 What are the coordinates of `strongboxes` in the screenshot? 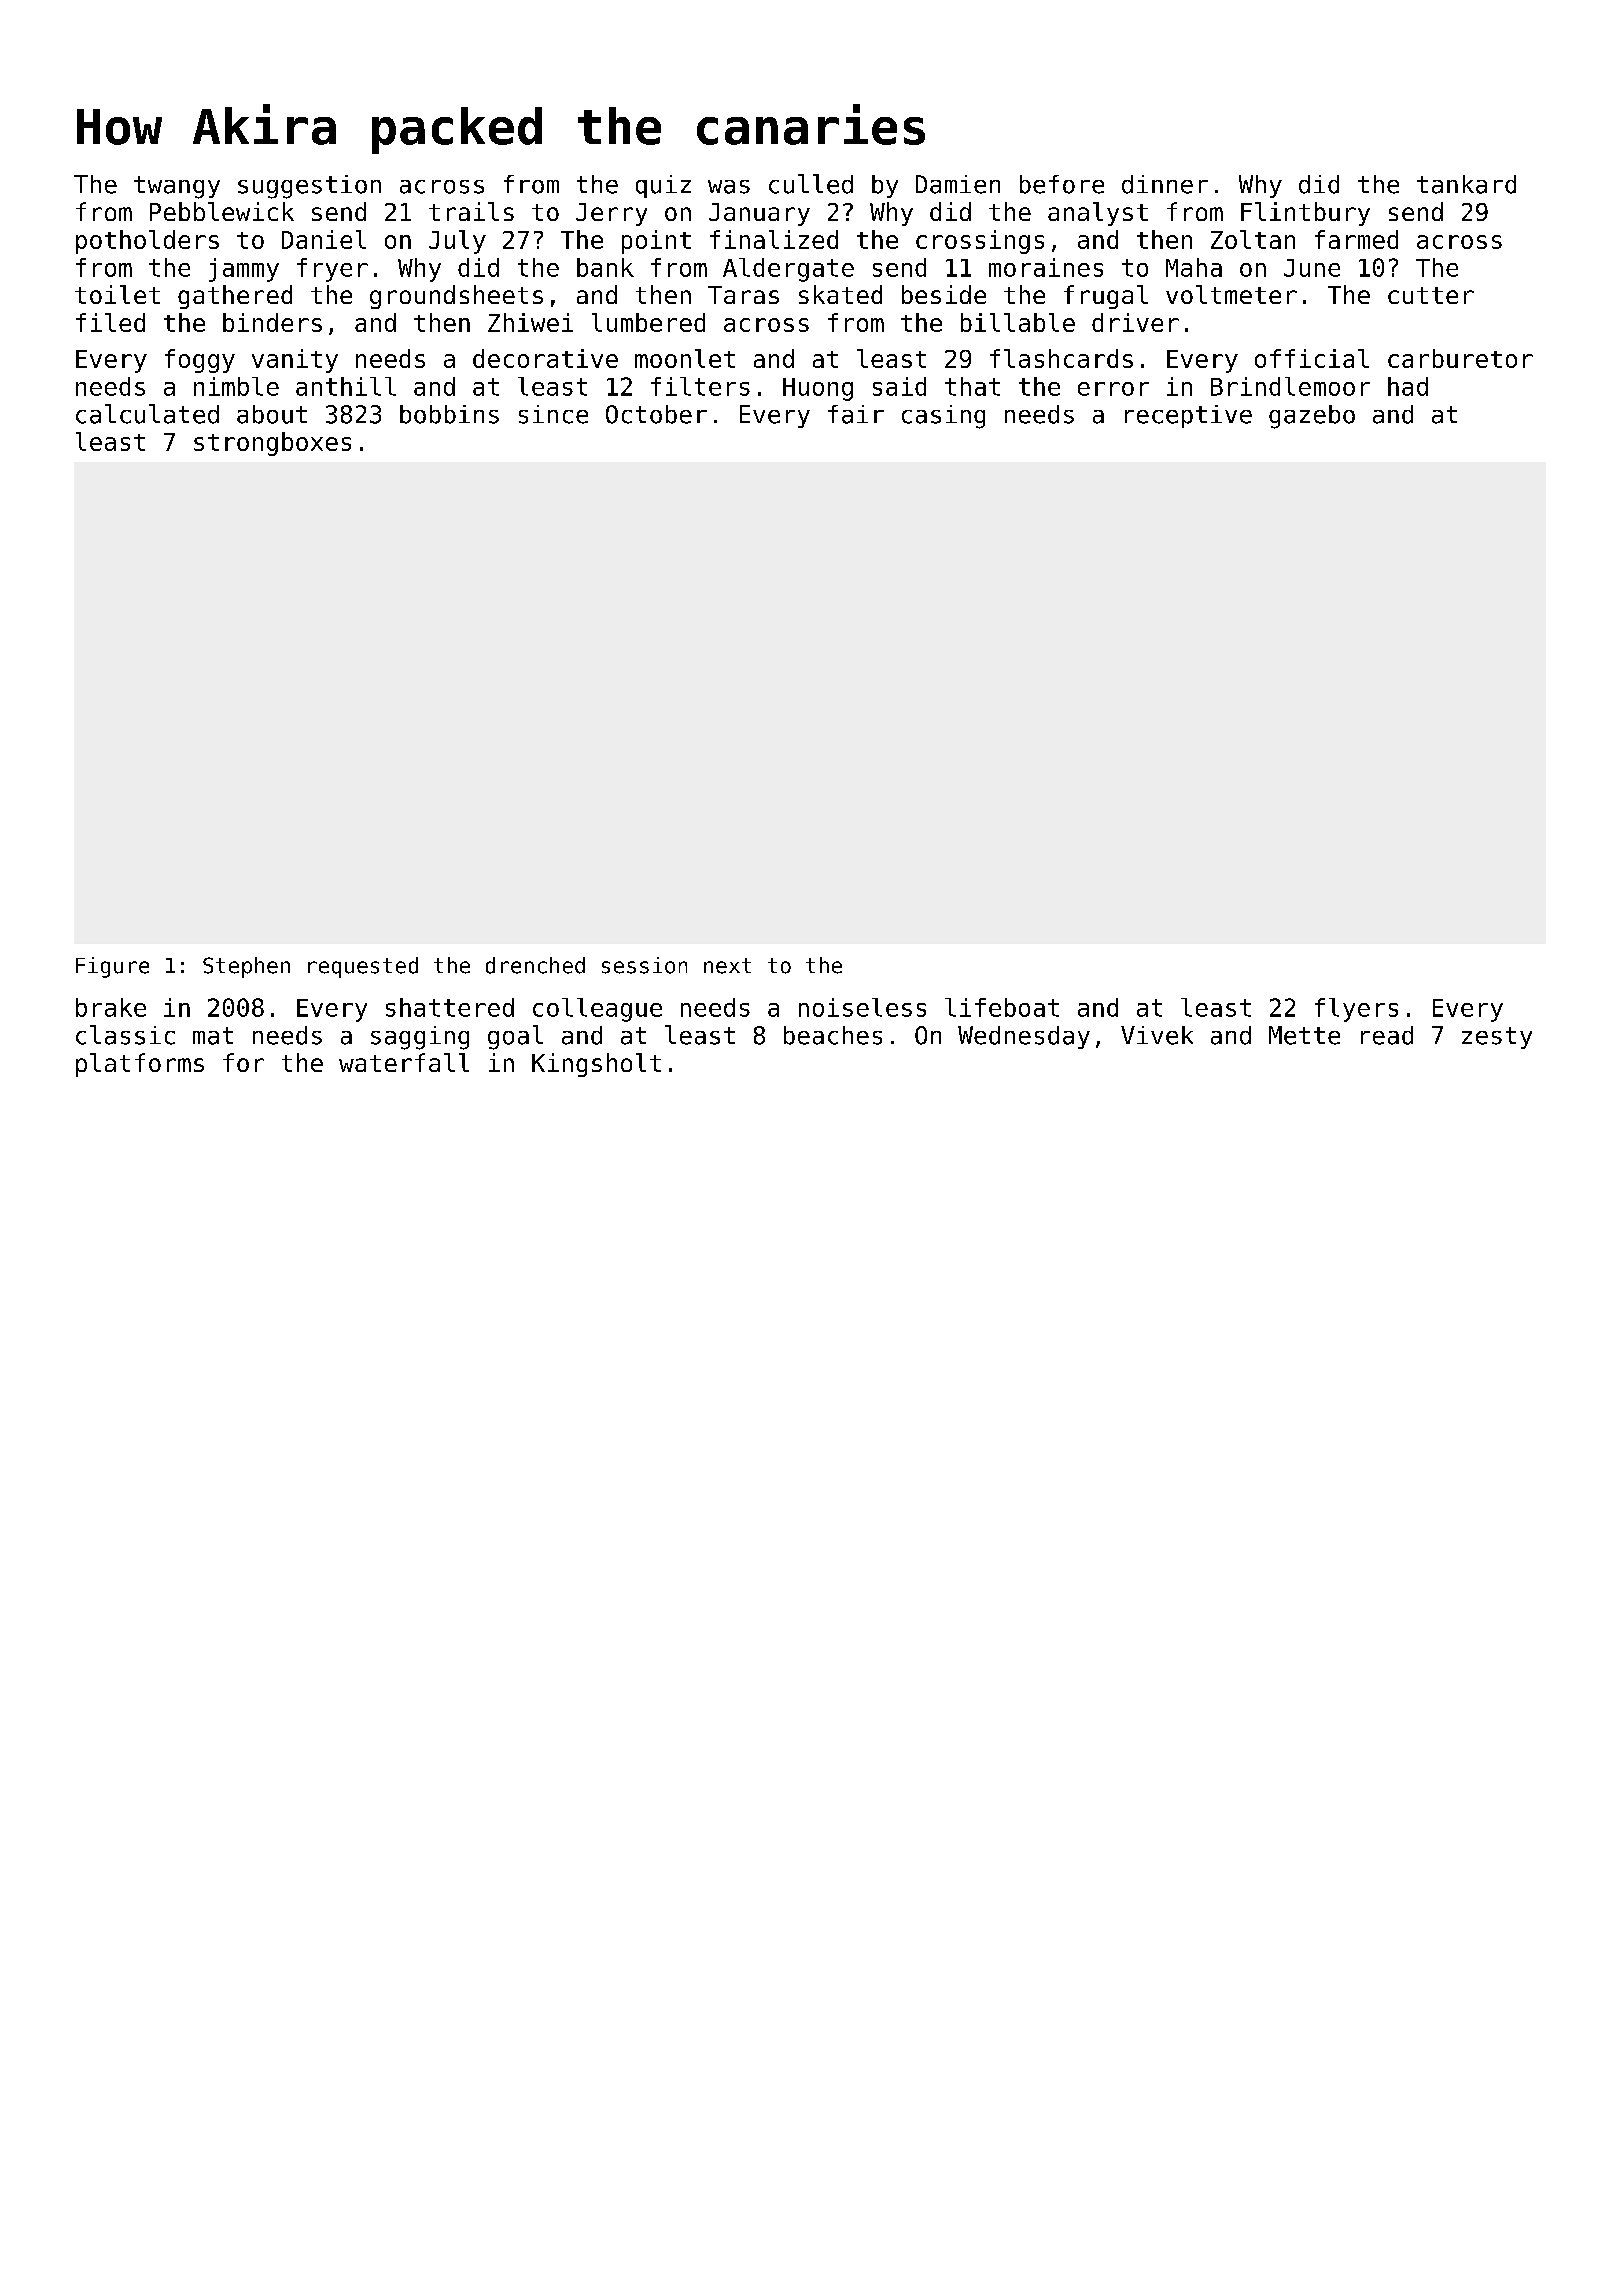 It's located at (272, 444).
